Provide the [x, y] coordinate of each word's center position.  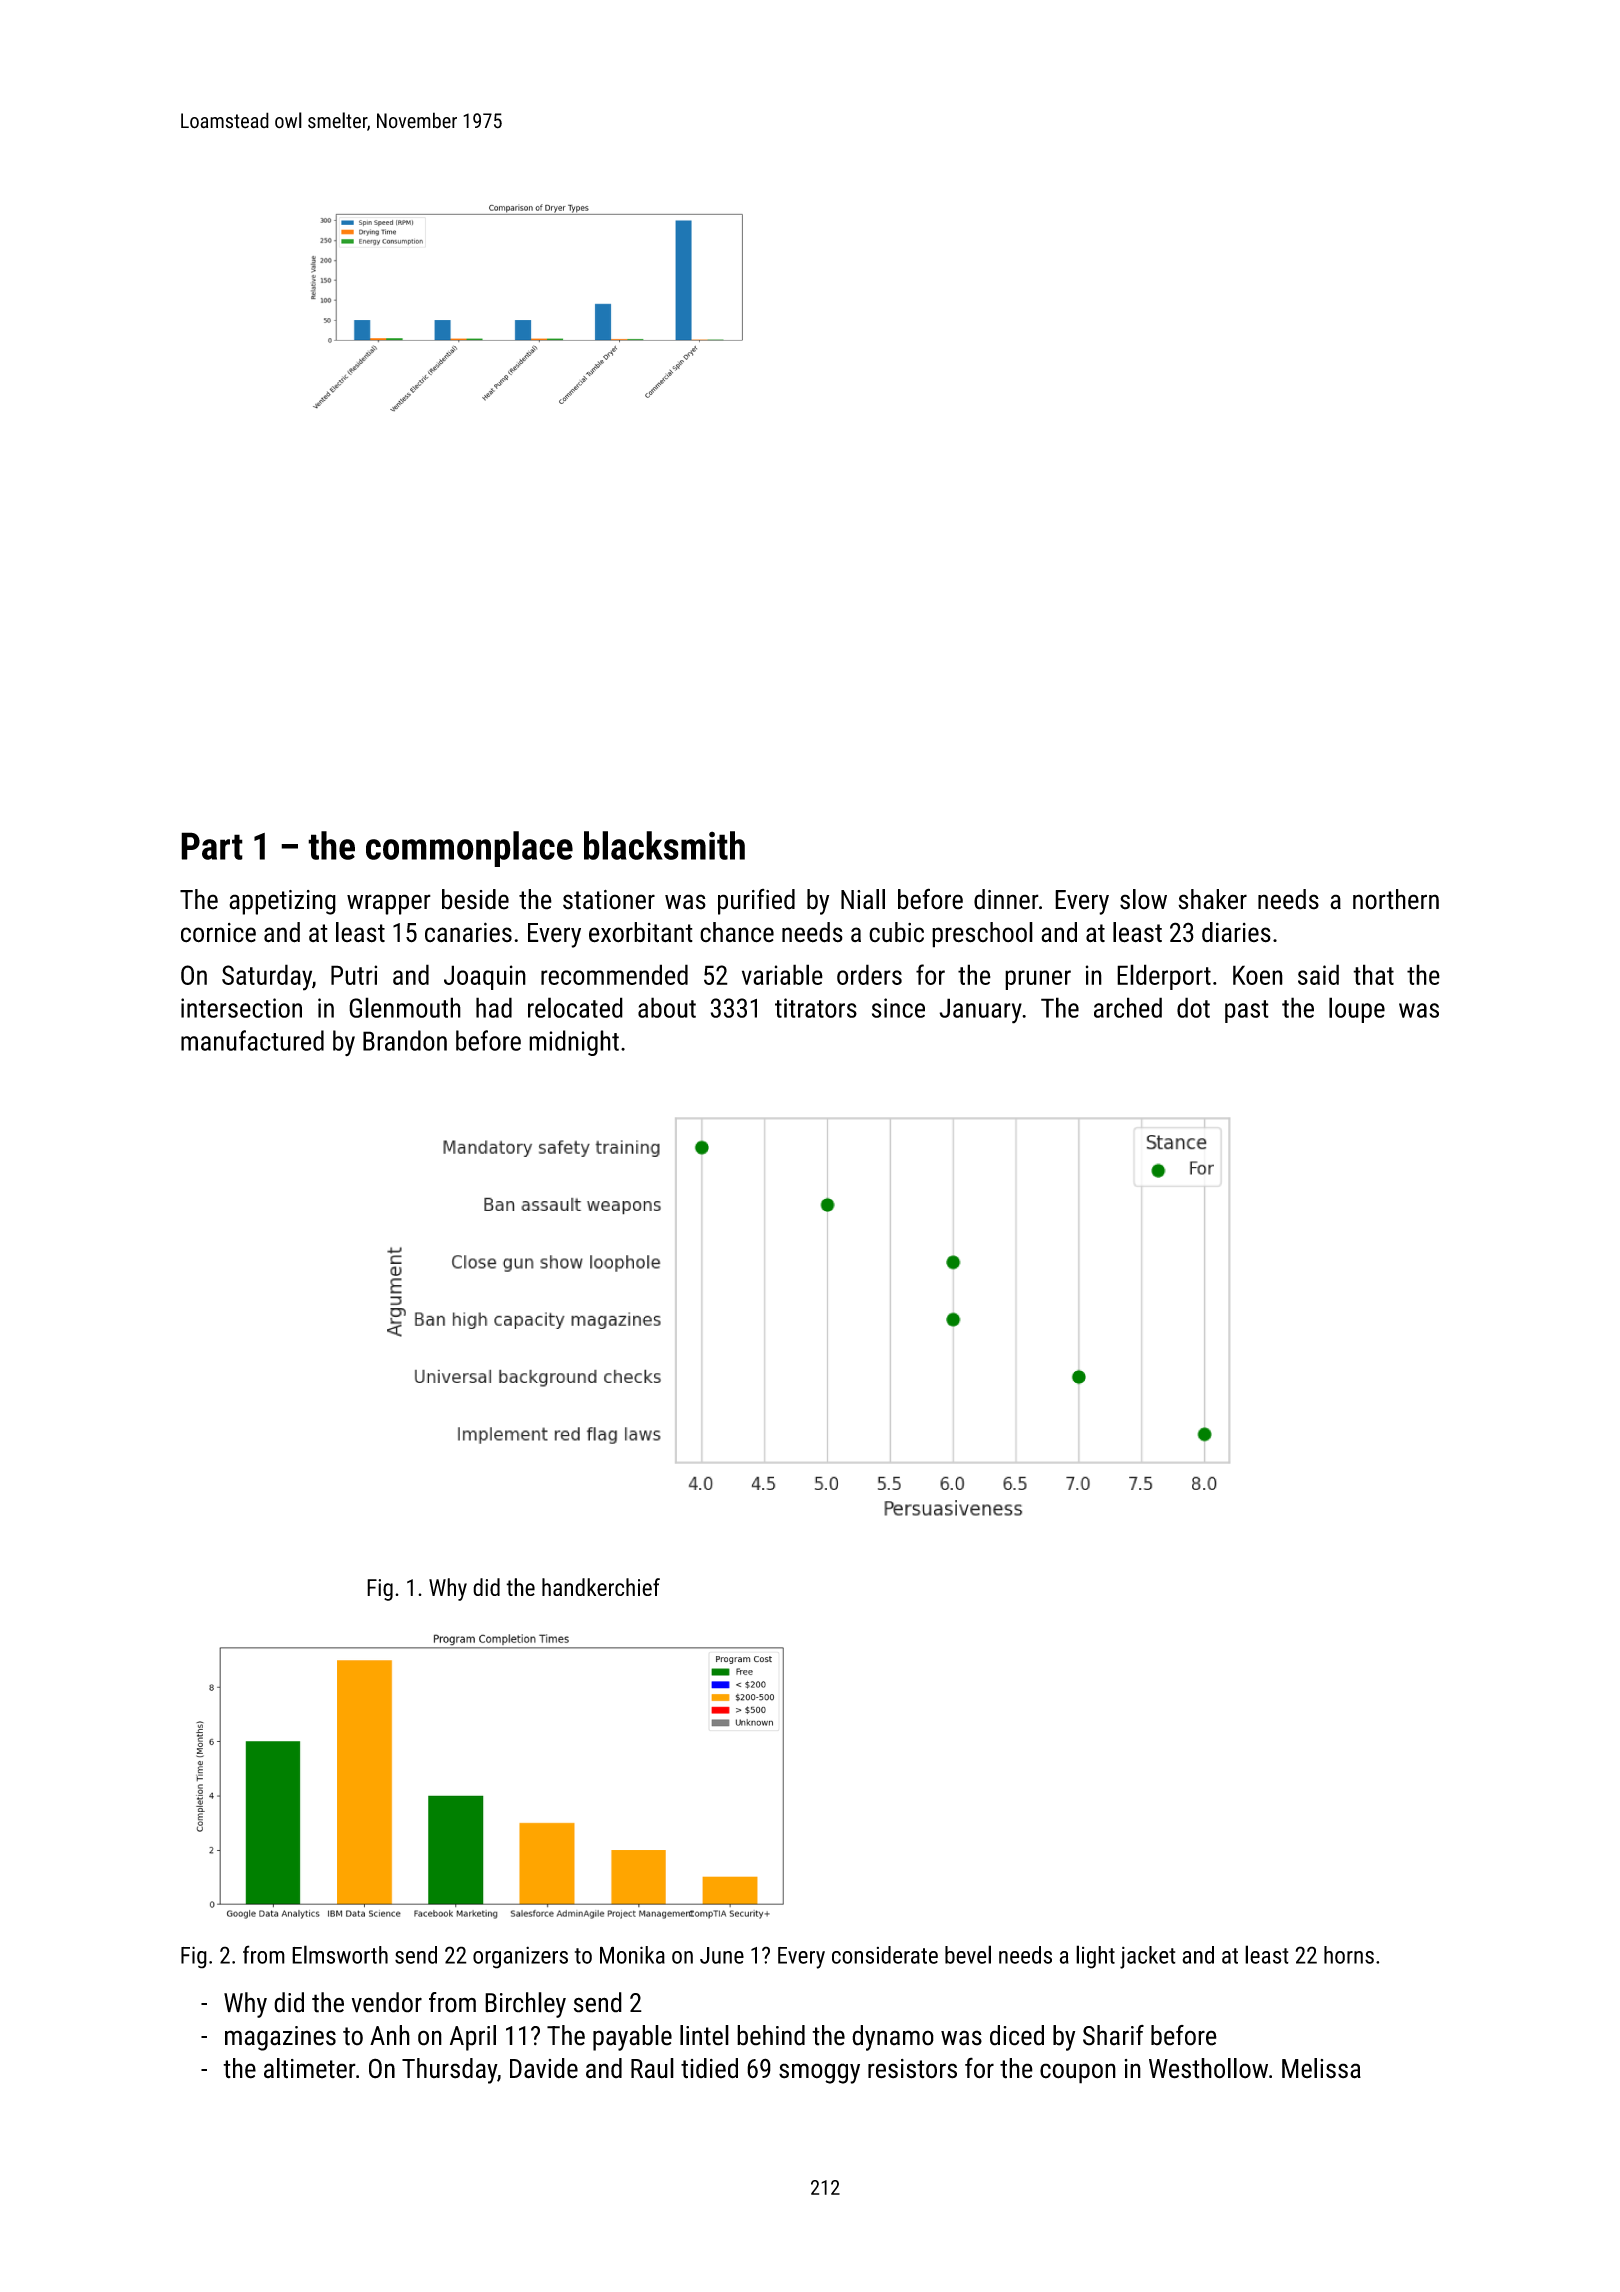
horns [1349, 1955]
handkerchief [601, 1587]
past [1247, 1011]
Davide [544, 2068]
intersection [241, 1008]
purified [756, 902]
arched [1128, 1007]
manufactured [252, 1040]
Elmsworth [340, 1954]
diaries [1236, 932]
